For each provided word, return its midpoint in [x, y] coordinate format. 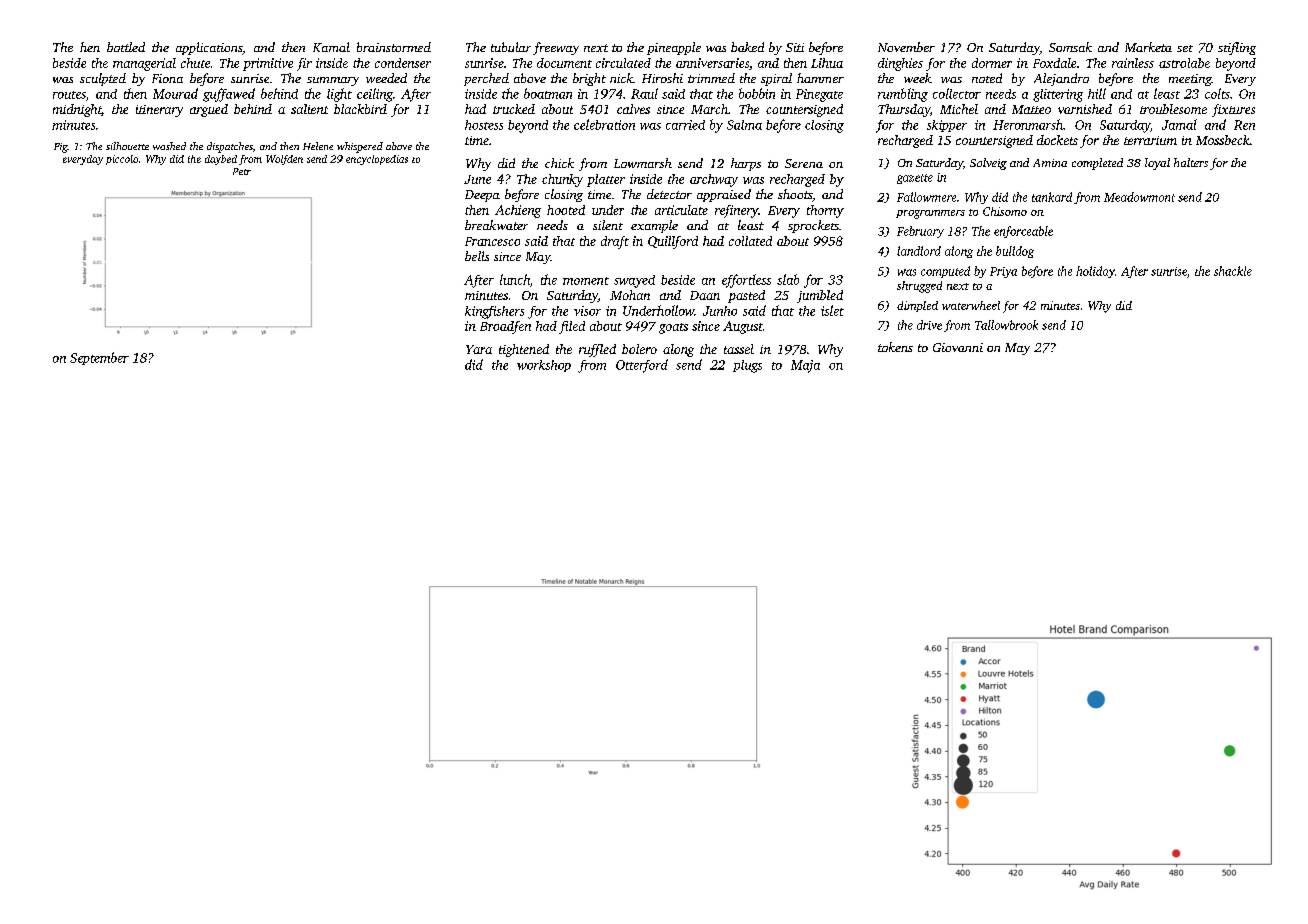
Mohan [630, 295]
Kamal [331, 47]
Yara [479, 349]
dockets [1057, 140]
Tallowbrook [1006, 325]
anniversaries [712, 63]
